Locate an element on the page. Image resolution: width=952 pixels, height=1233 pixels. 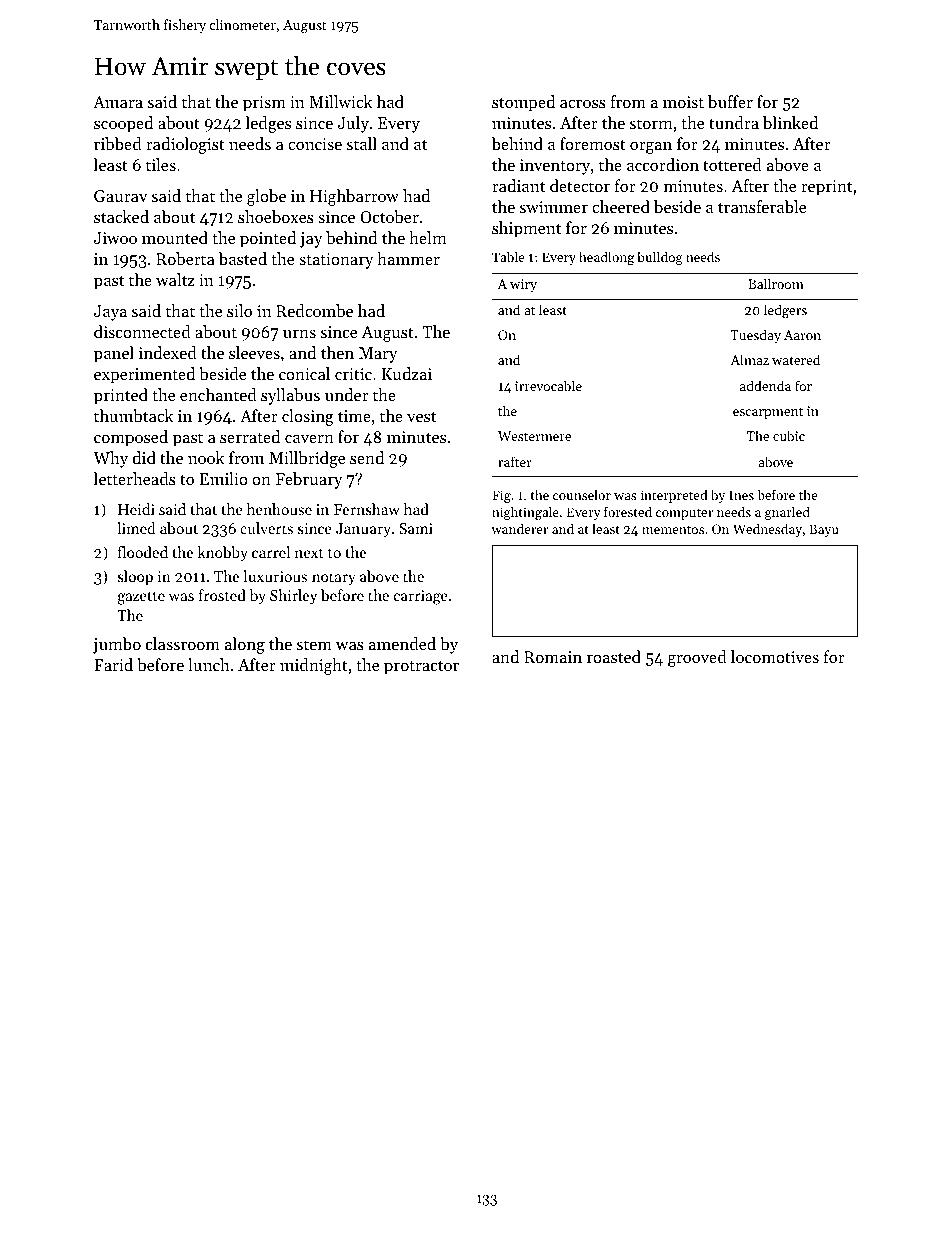
panel is located at coordinates (114, 354).
